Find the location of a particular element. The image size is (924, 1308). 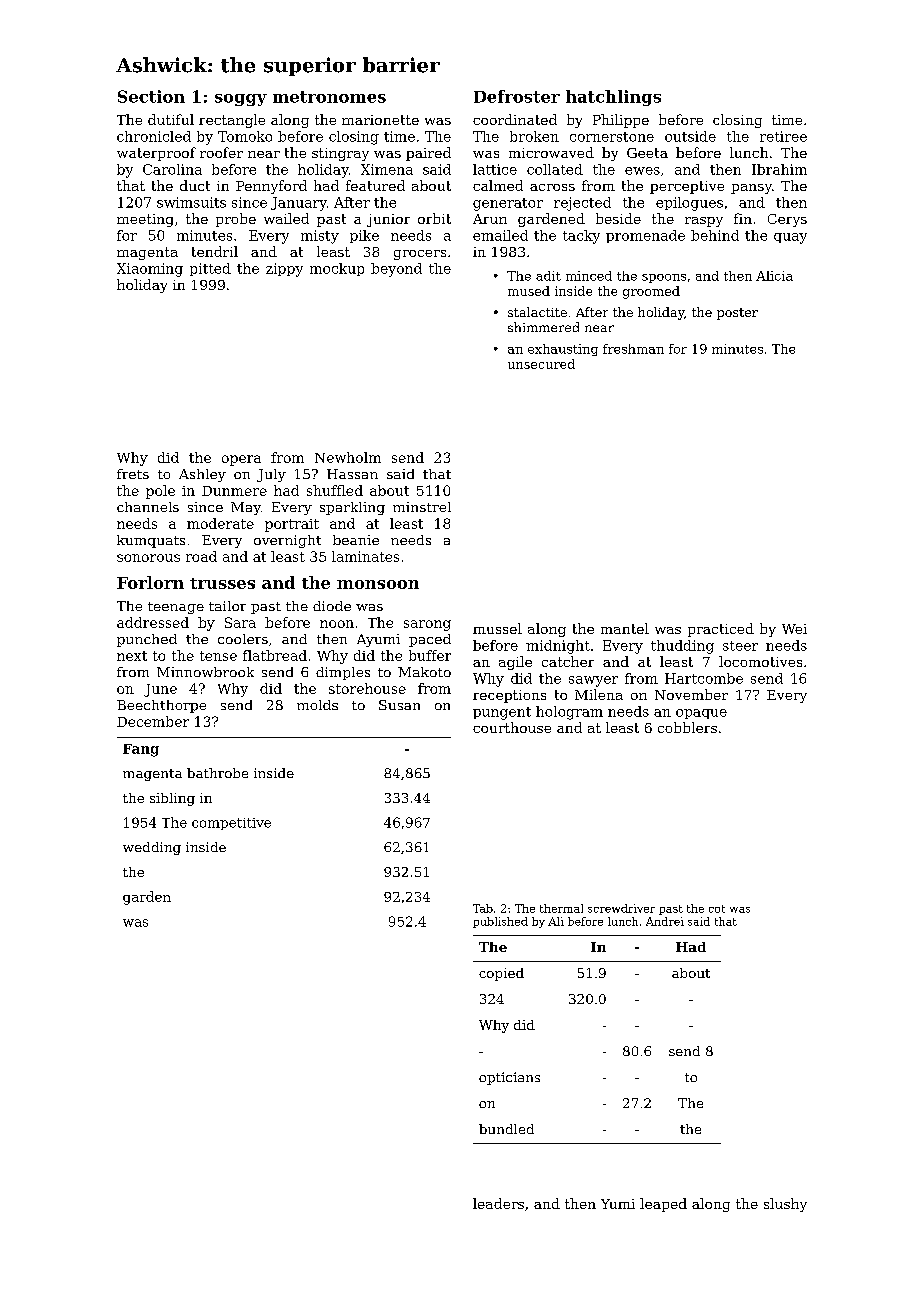

microwaved is located at coordinates (551, 152).
